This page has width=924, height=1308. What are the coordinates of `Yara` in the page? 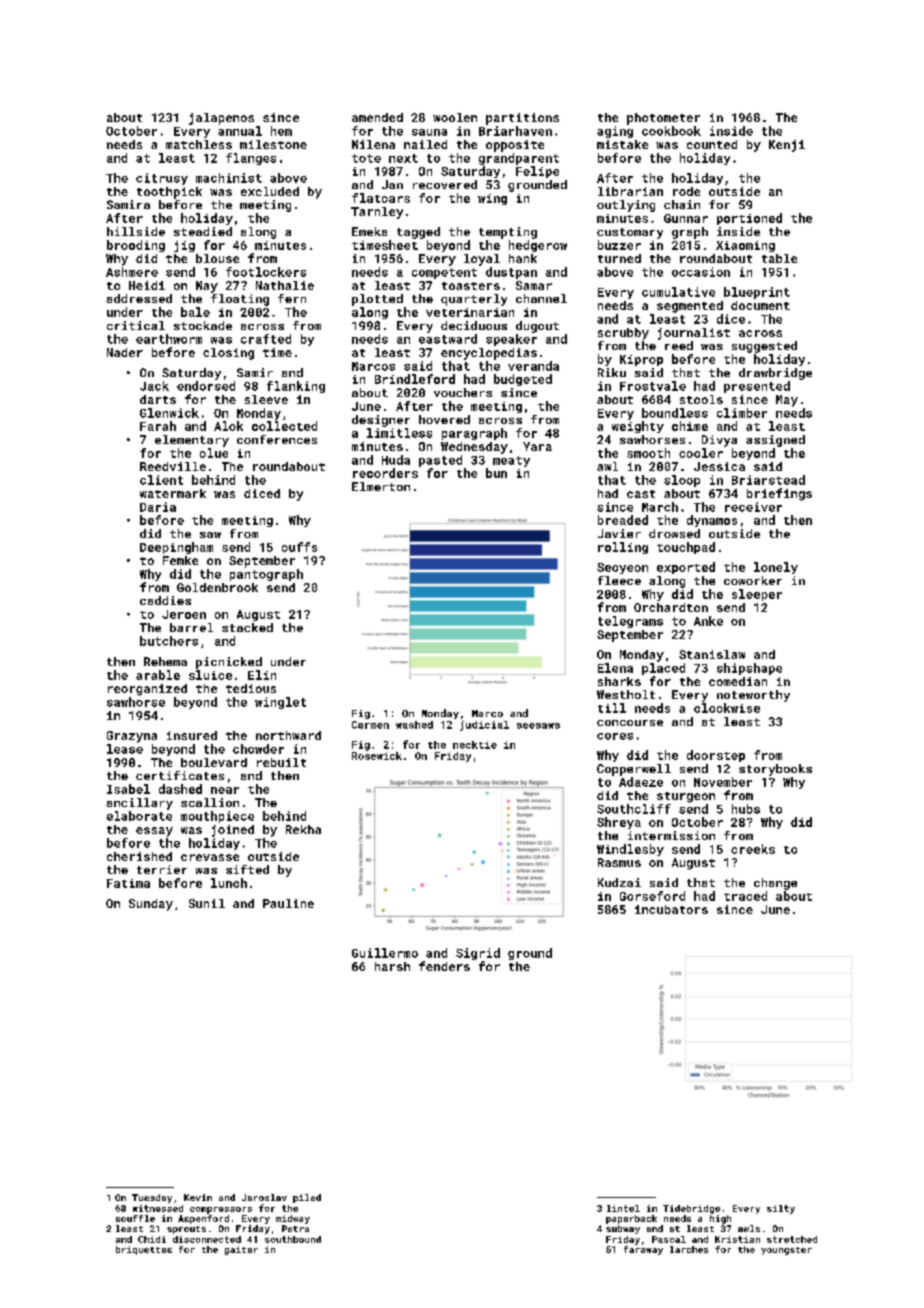 It's located at (537, 446).
